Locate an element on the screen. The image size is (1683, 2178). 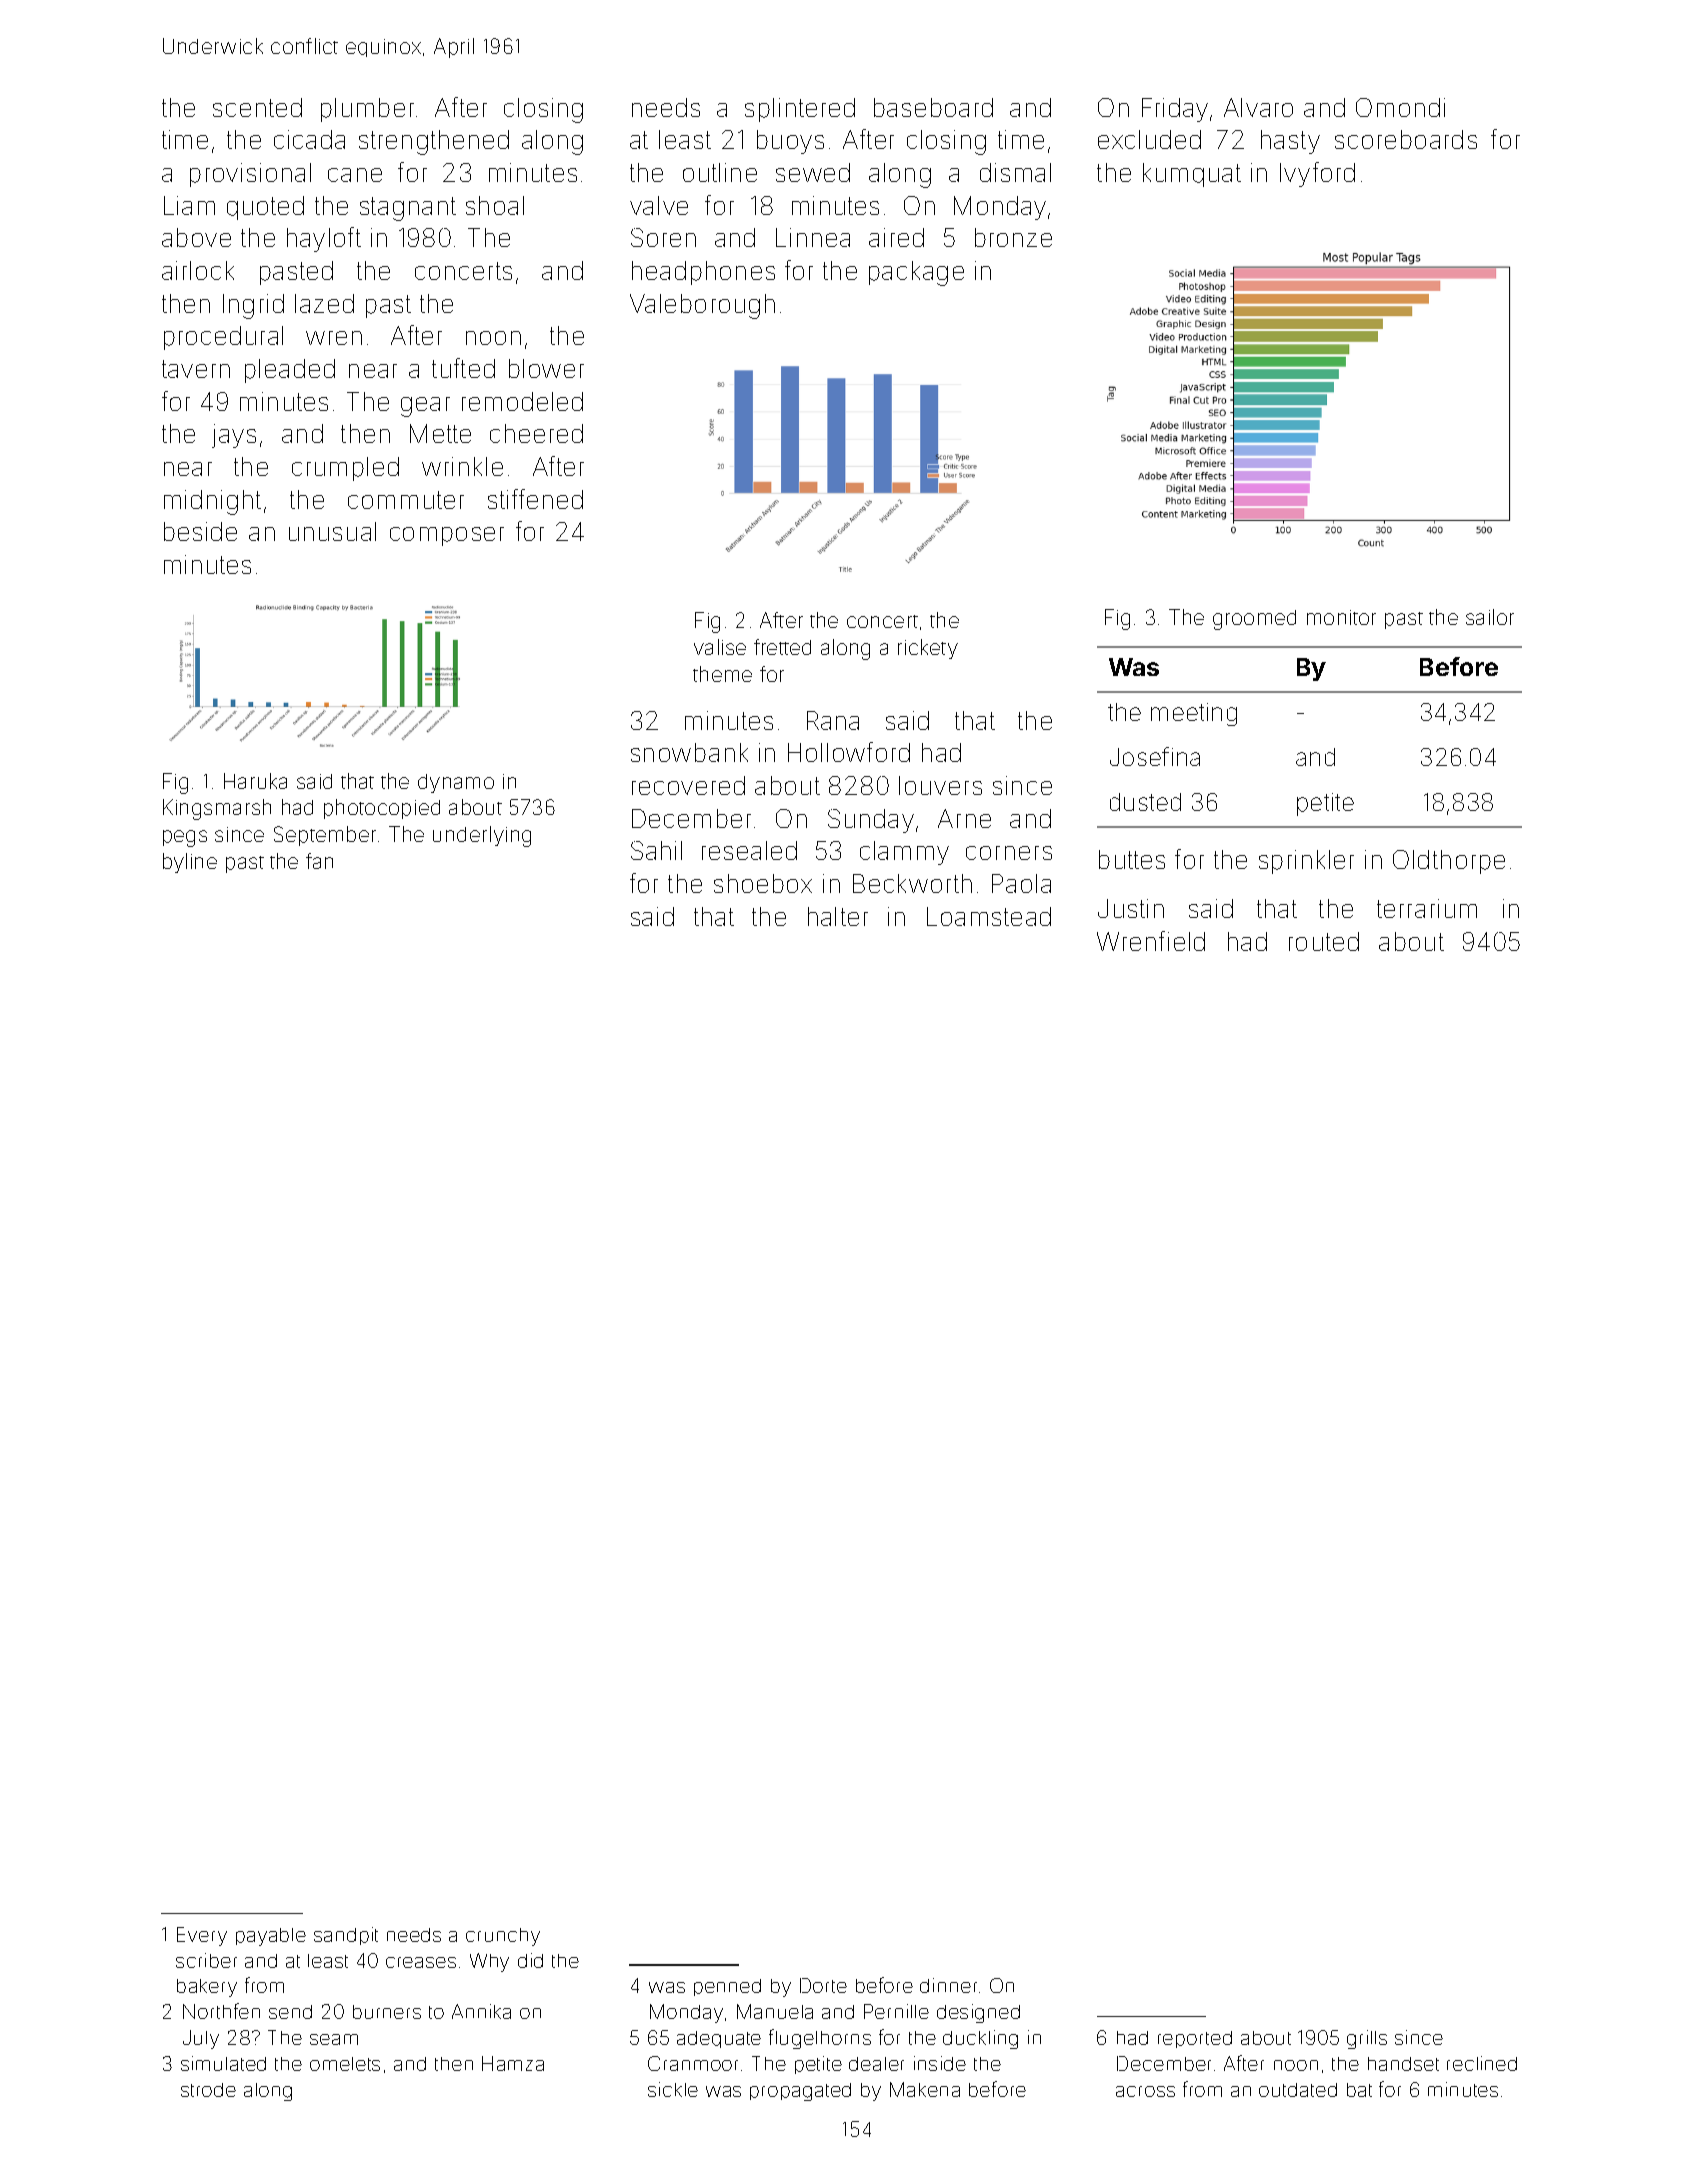
grills is located at coordinates (1367, 2039).
